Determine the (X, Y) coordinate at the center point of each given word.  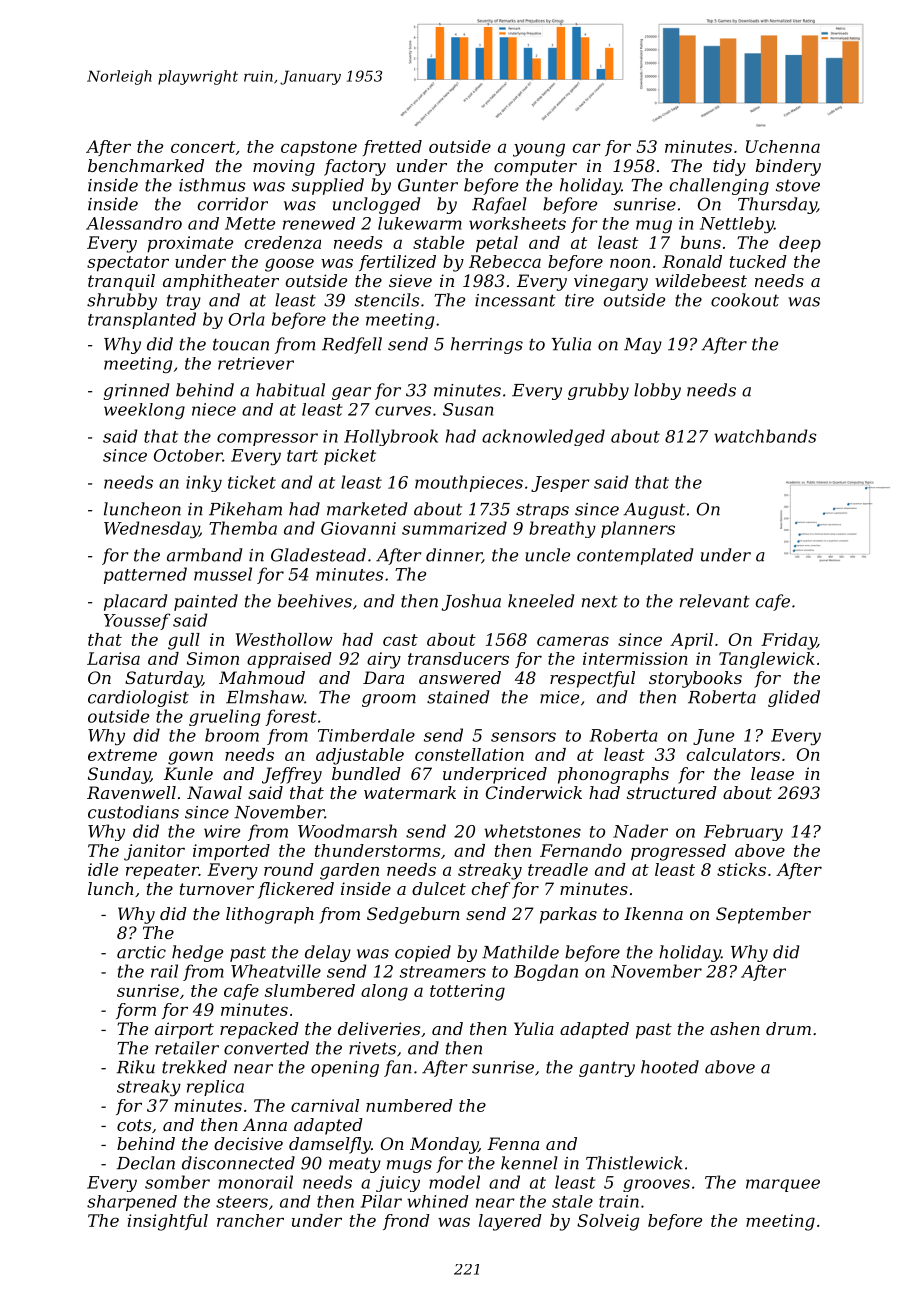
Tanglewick (767, 660)
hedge (197, 953)
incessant (515, 300)
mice (559, 697)
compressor (267, 439)
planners (638, 529)
